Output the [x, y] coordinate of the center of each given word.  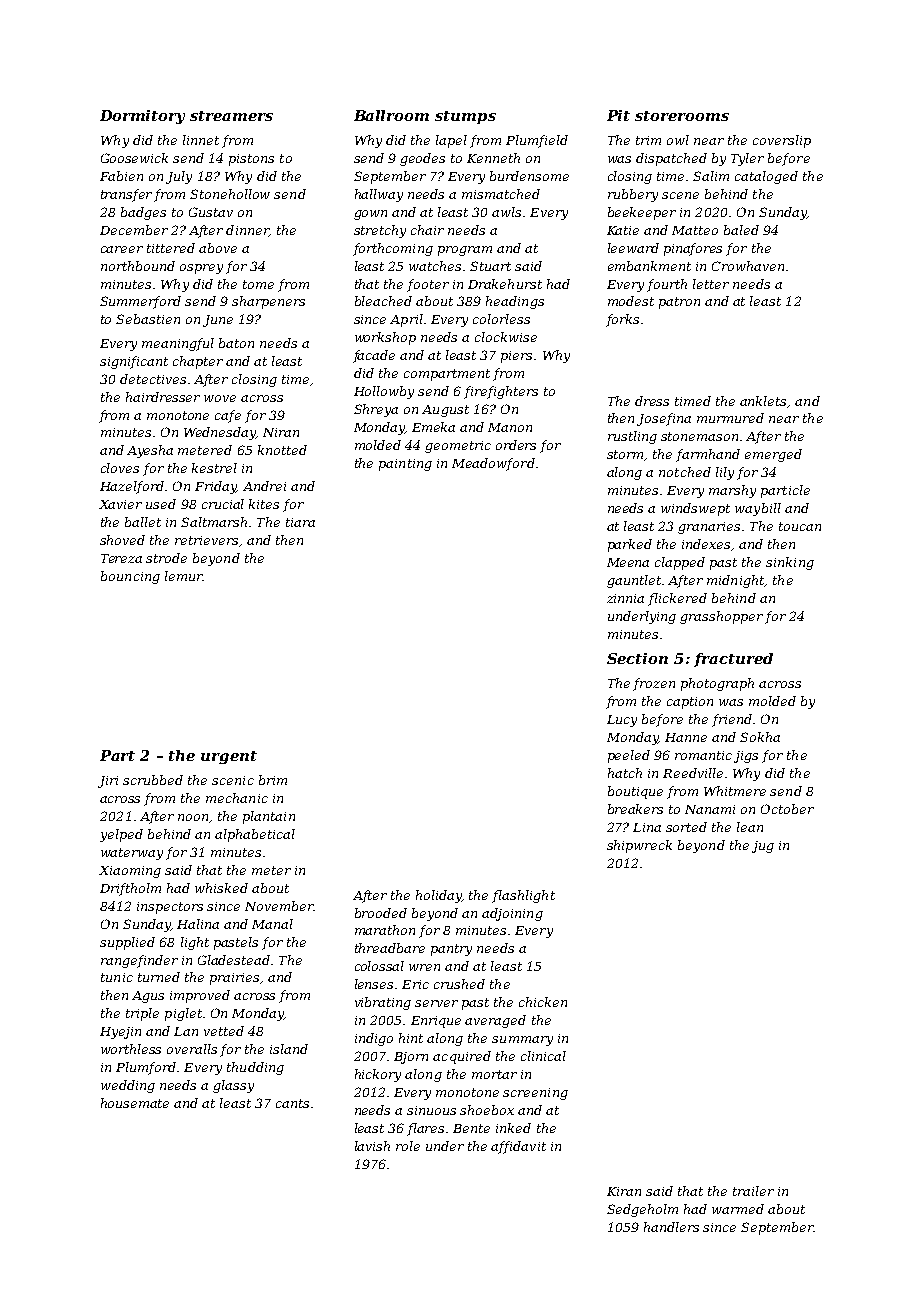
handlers [671, 1227]
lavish [372, 1146]
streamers [231, 116]
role [408, 1146]
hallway [379, 195]
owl [678, 140]
